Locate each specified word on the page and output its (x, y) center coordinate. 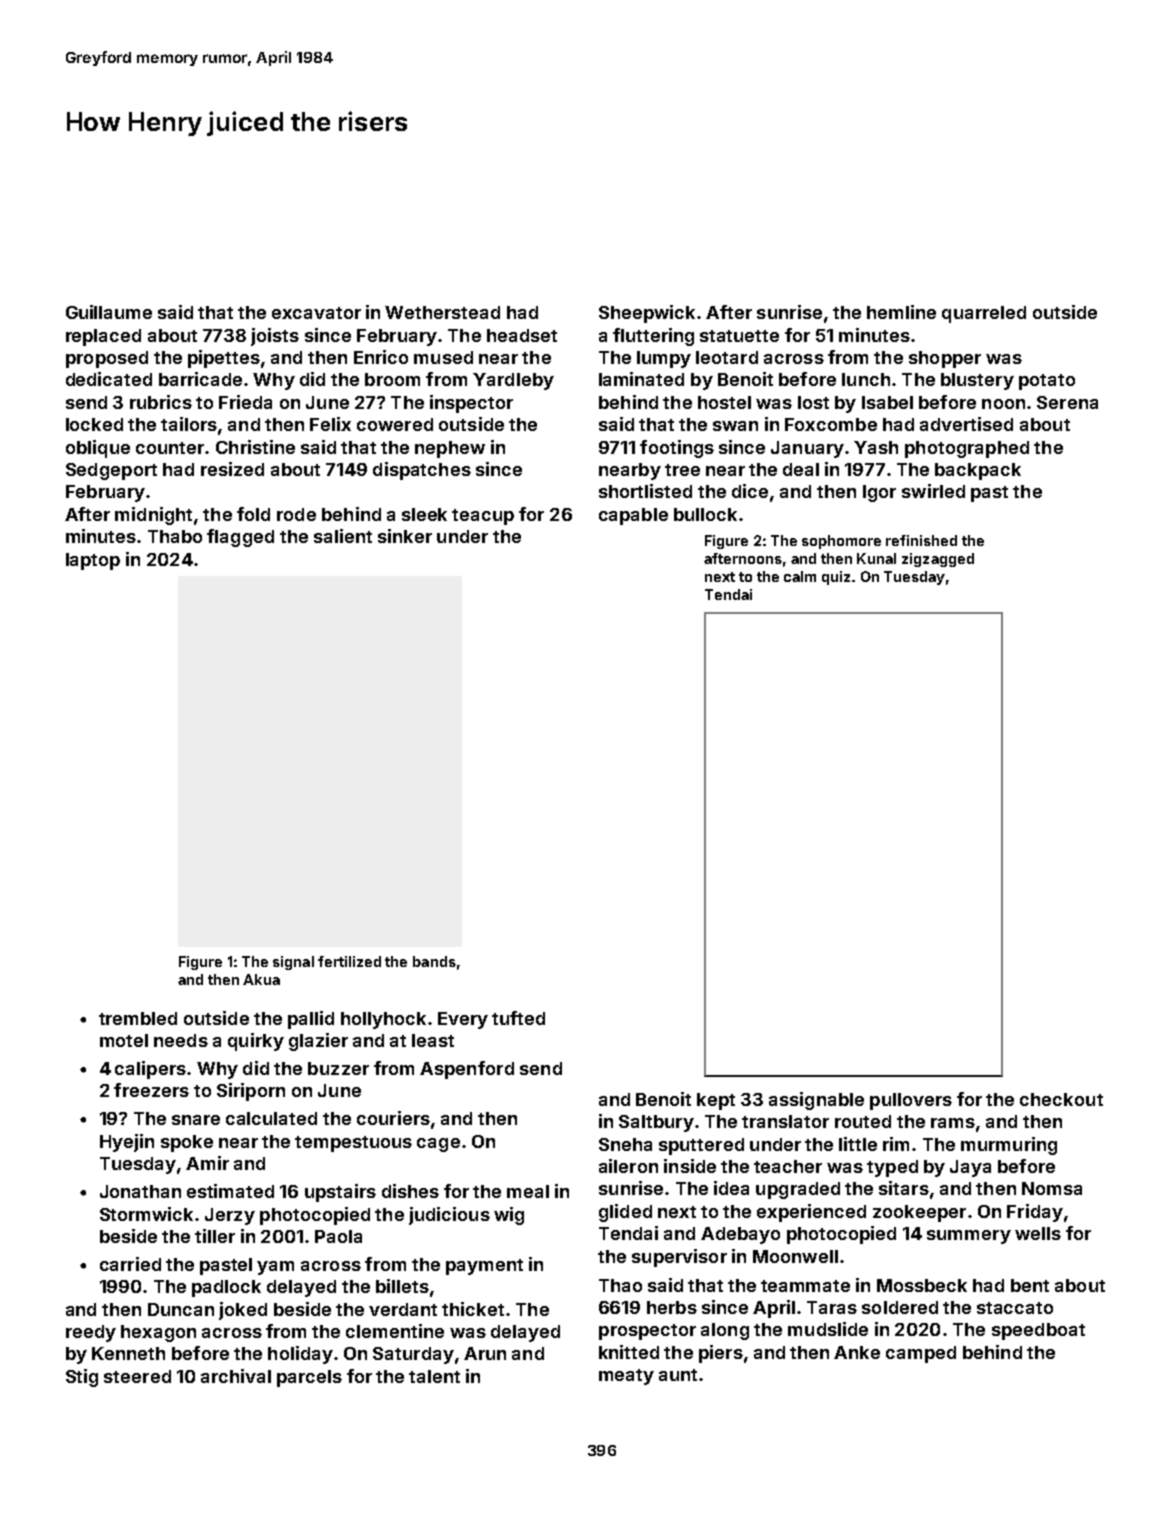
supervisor (679, 1258)
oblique (98, 449)
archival (236, 1376)
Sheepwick (647, 314)
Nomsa (1052, 1188)
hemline (901, 312)
